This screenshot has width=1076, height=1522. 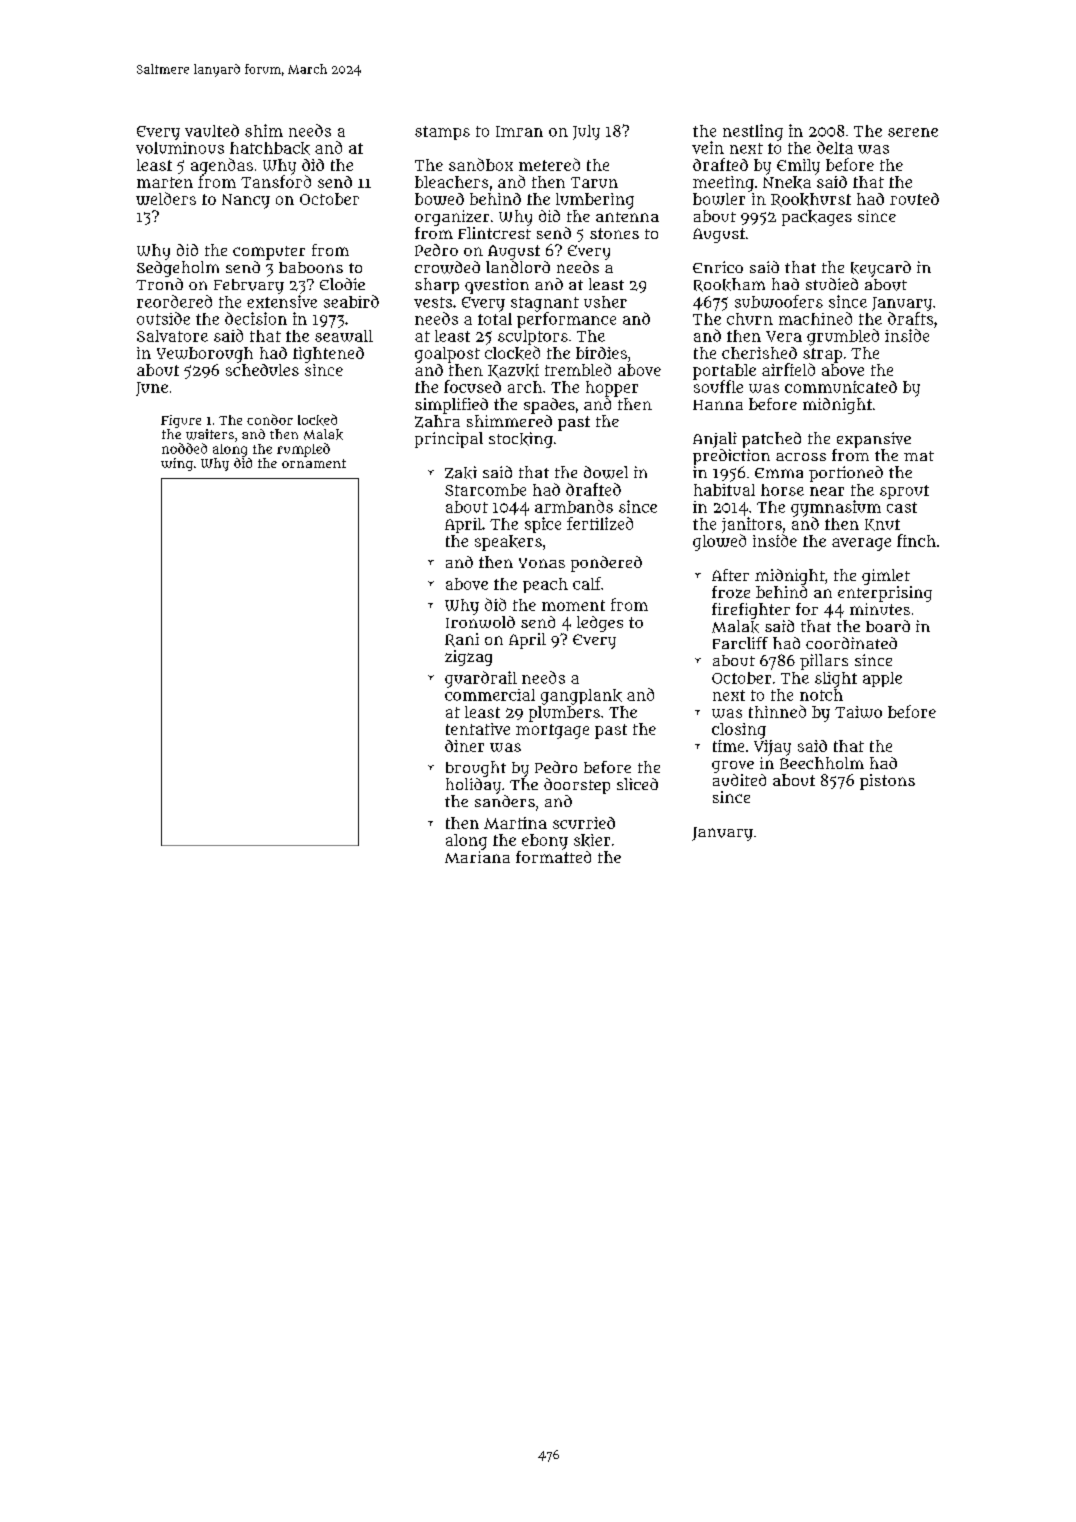 What do you see at coordinates (177, 464) in the screenshot?
I see `wing` at bounding box center [177, 464].
